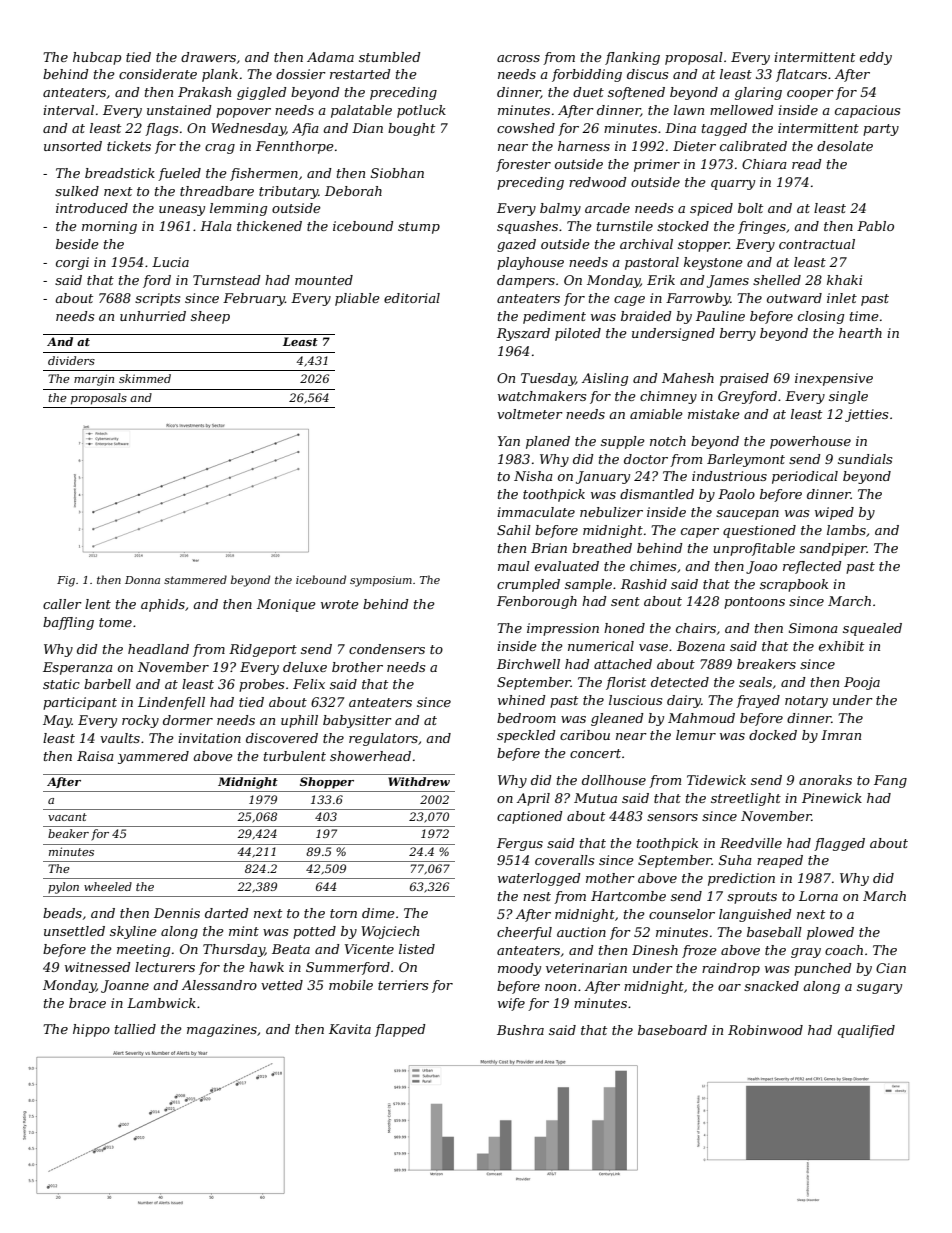 The width and height of the page is (952, 1233). I want to click on sandpiper, so click(833, 549).
